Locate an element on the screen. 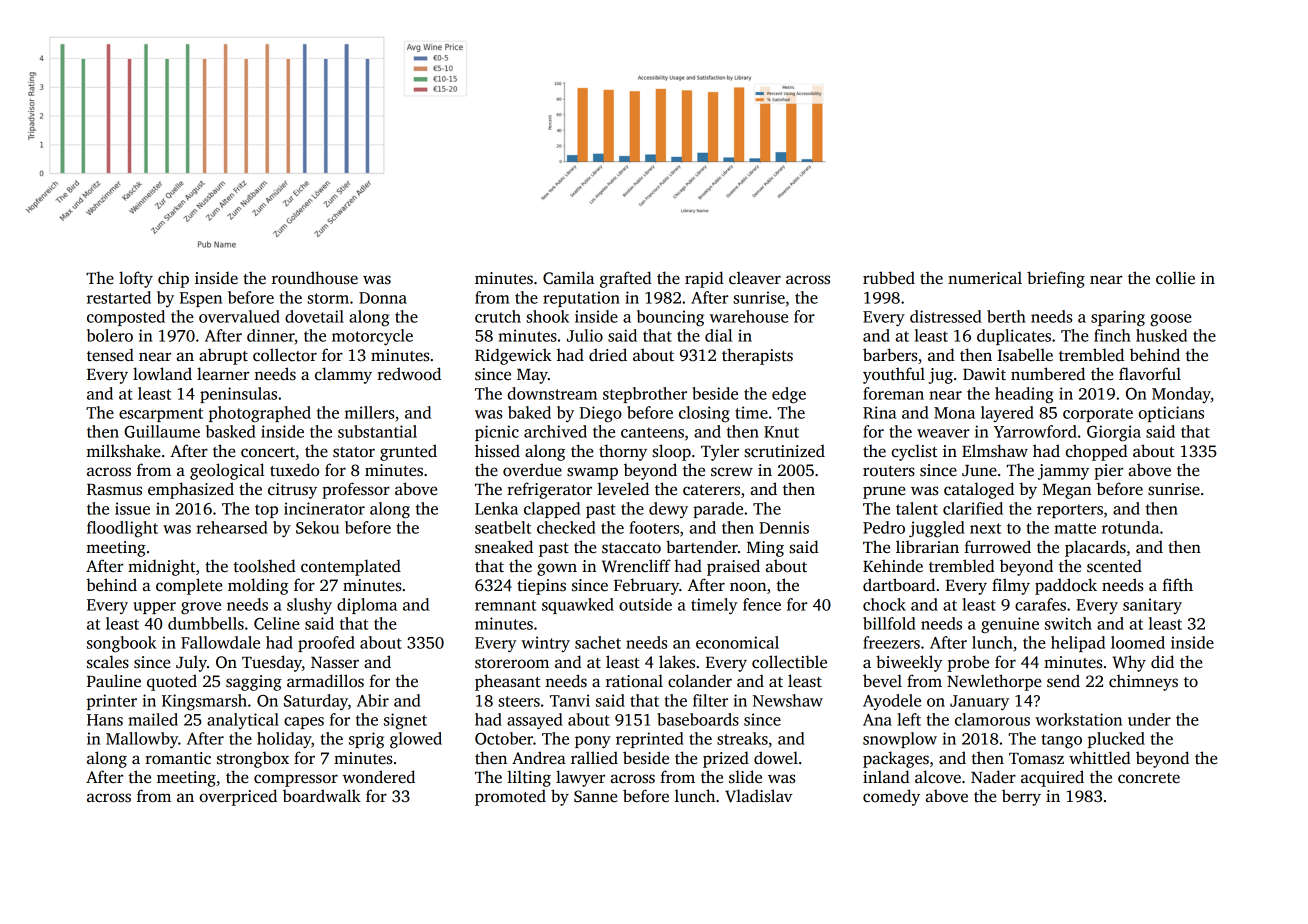 Image resolution: width=1308 pixels, height=924 pixels. Kingsmarsh is located at coordinates (204, 702).
